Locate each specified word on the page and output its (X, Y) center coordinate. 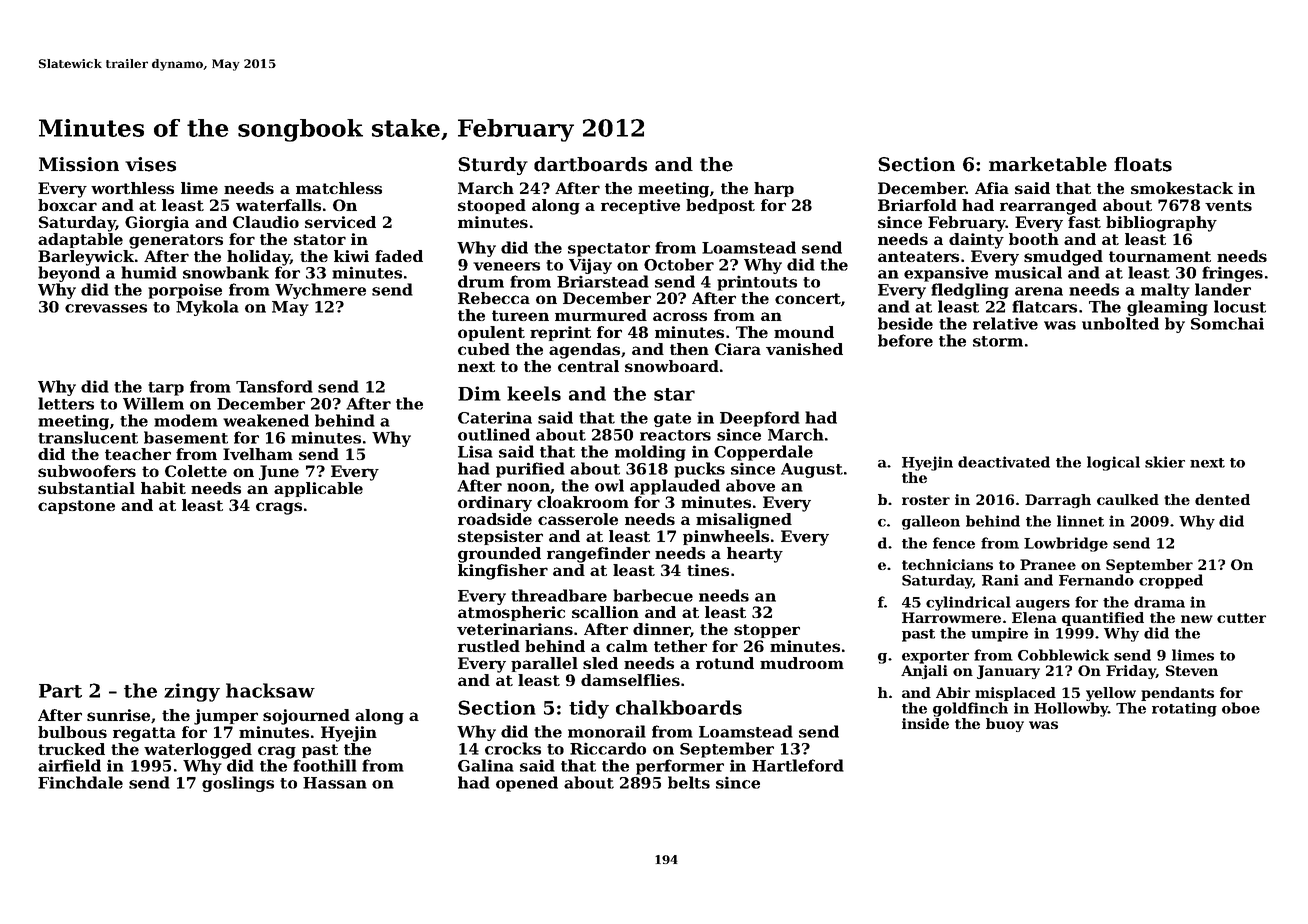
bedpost (720, 206)
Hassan (335, 783)
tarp (166, 389)
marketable (1048, 164)
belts (689, 782)
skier (1165, 462)
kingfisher (503, 572)
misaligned (744, 521)
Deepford (760, 419)
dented (1222, 499)
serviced (340, 222)
